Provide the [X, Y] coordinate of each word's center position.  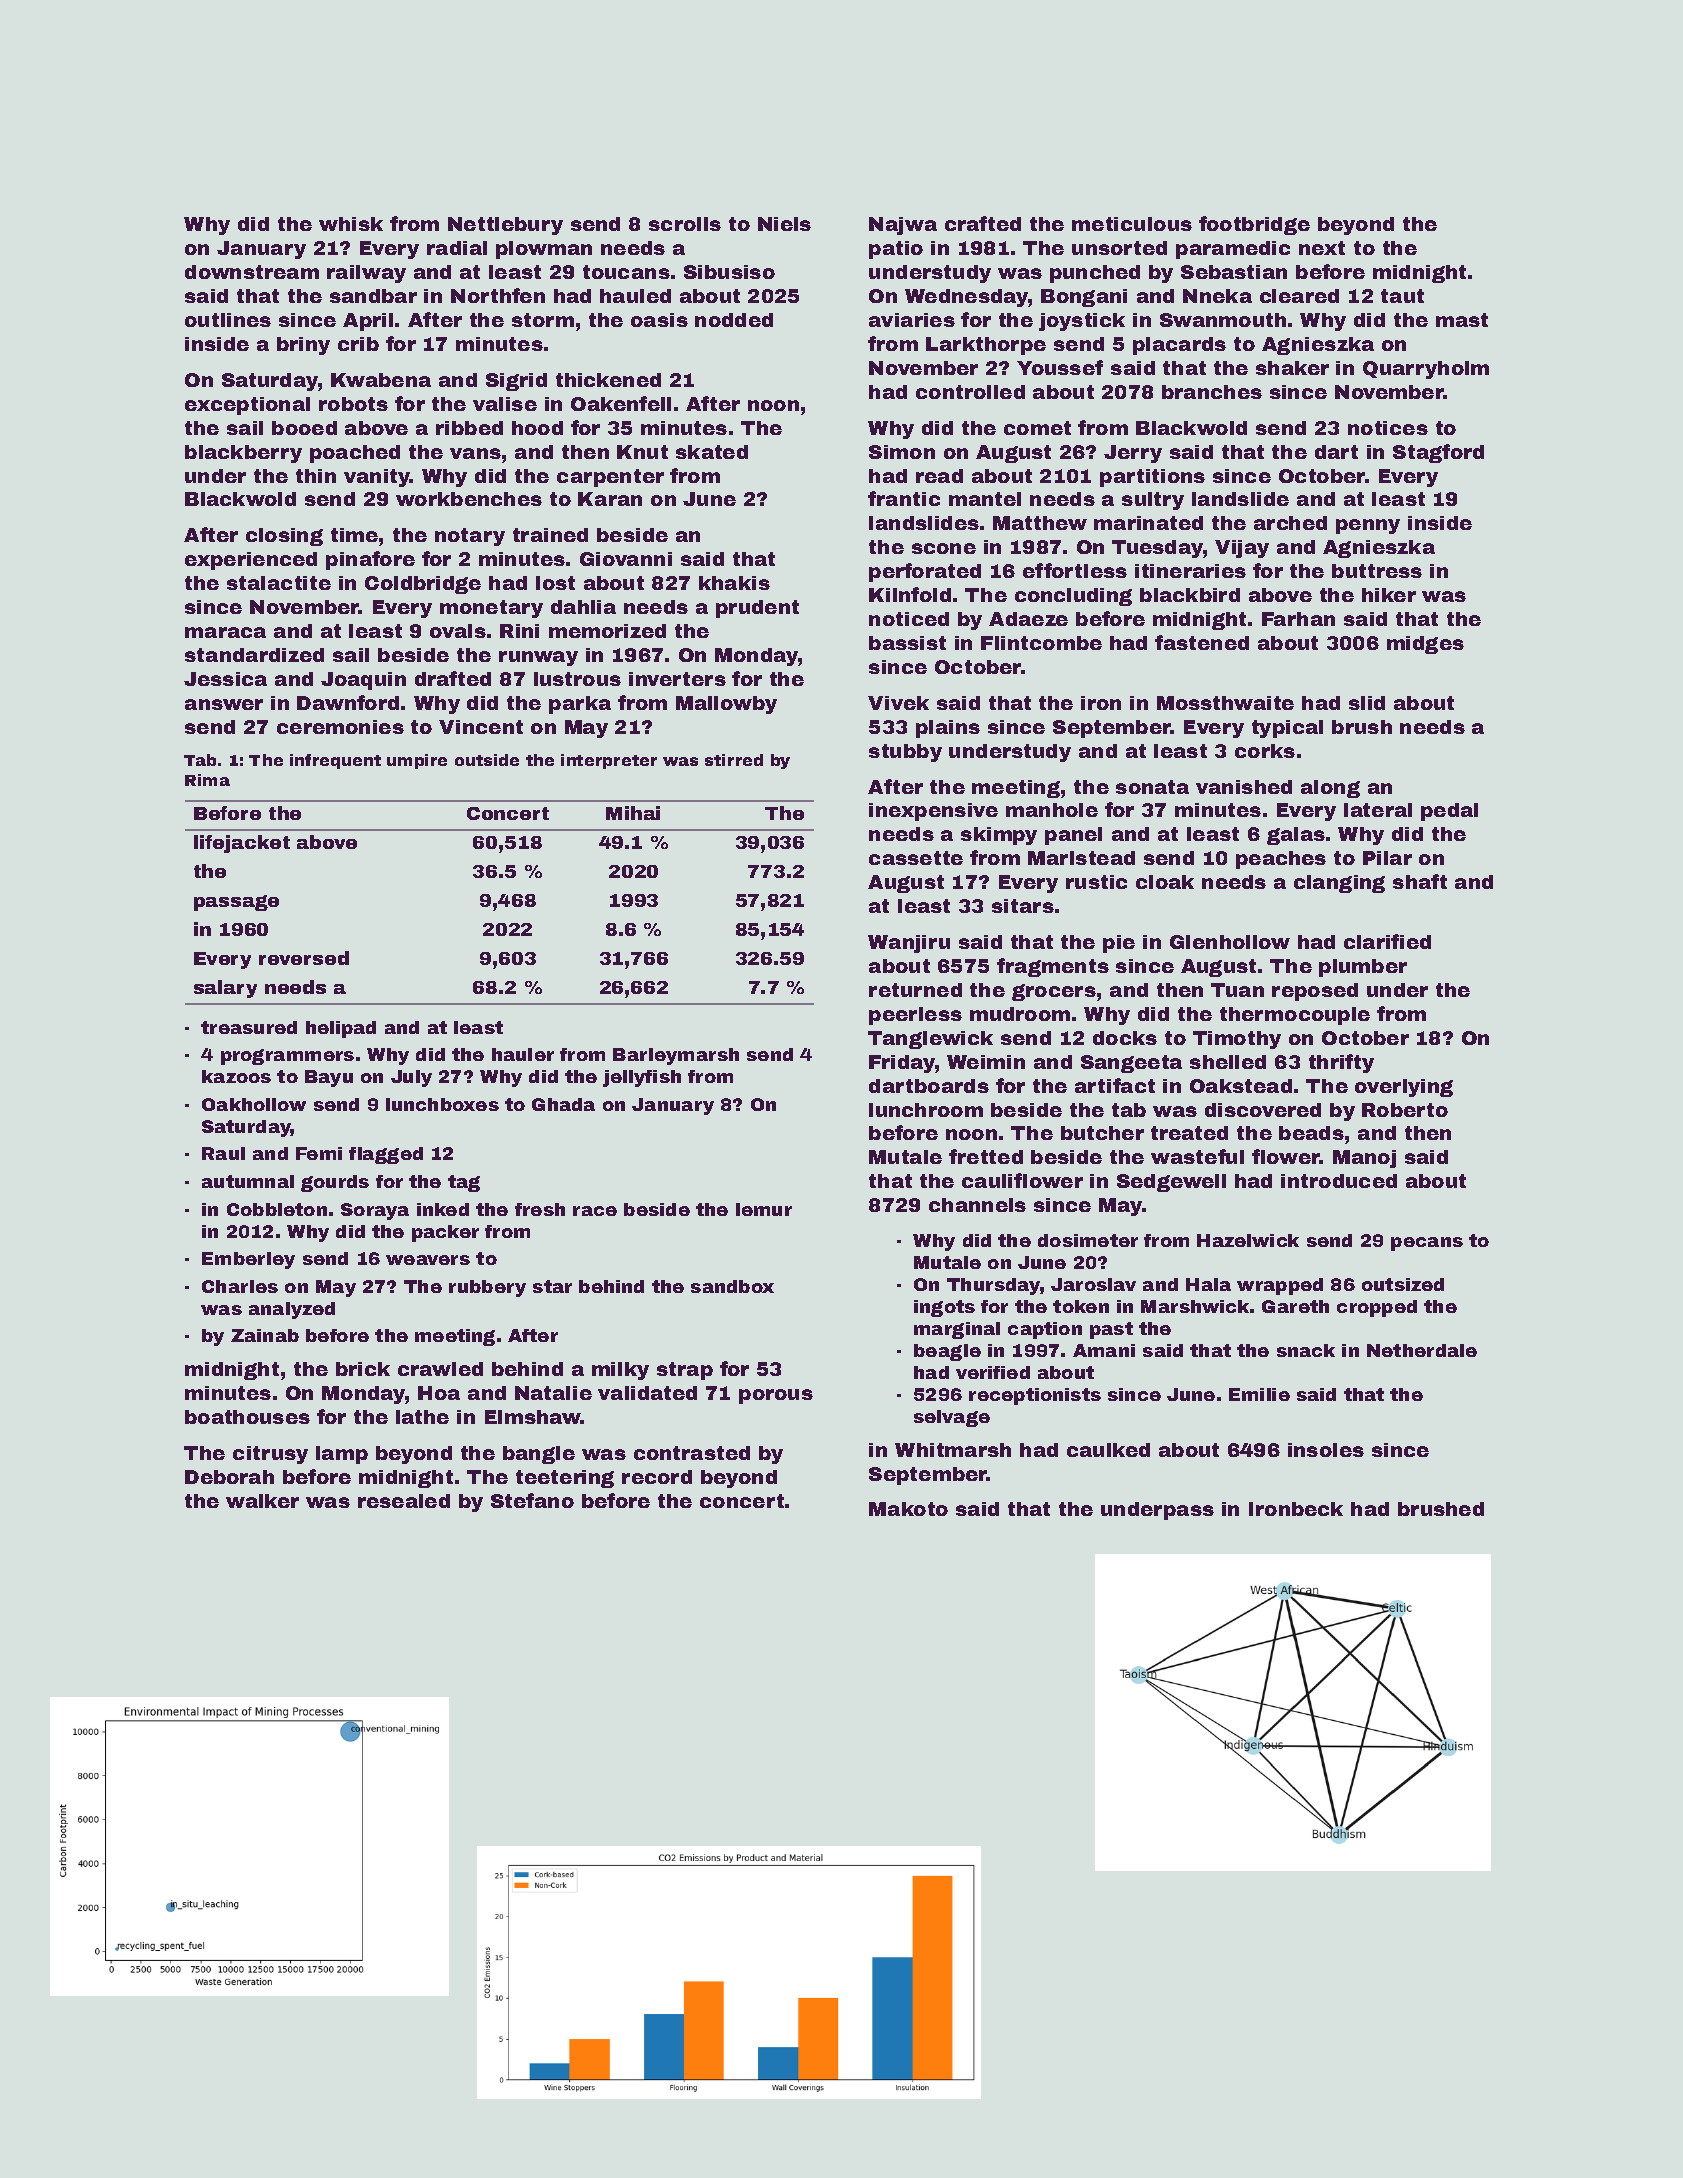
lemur [764, 1209]
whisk [351, 224]
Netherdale [1422, 1350]
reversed [304, 958]
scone [944, 548]
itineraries [1190, 571]
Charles [240, 1286]
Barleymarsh [676, 1056]
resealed [404, 1501]
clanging [1339, 884]
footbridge [1254, 225]
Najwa [903, 226]
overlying [1404, 1088]
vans [475, 453]
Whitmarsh [953, 1450]
